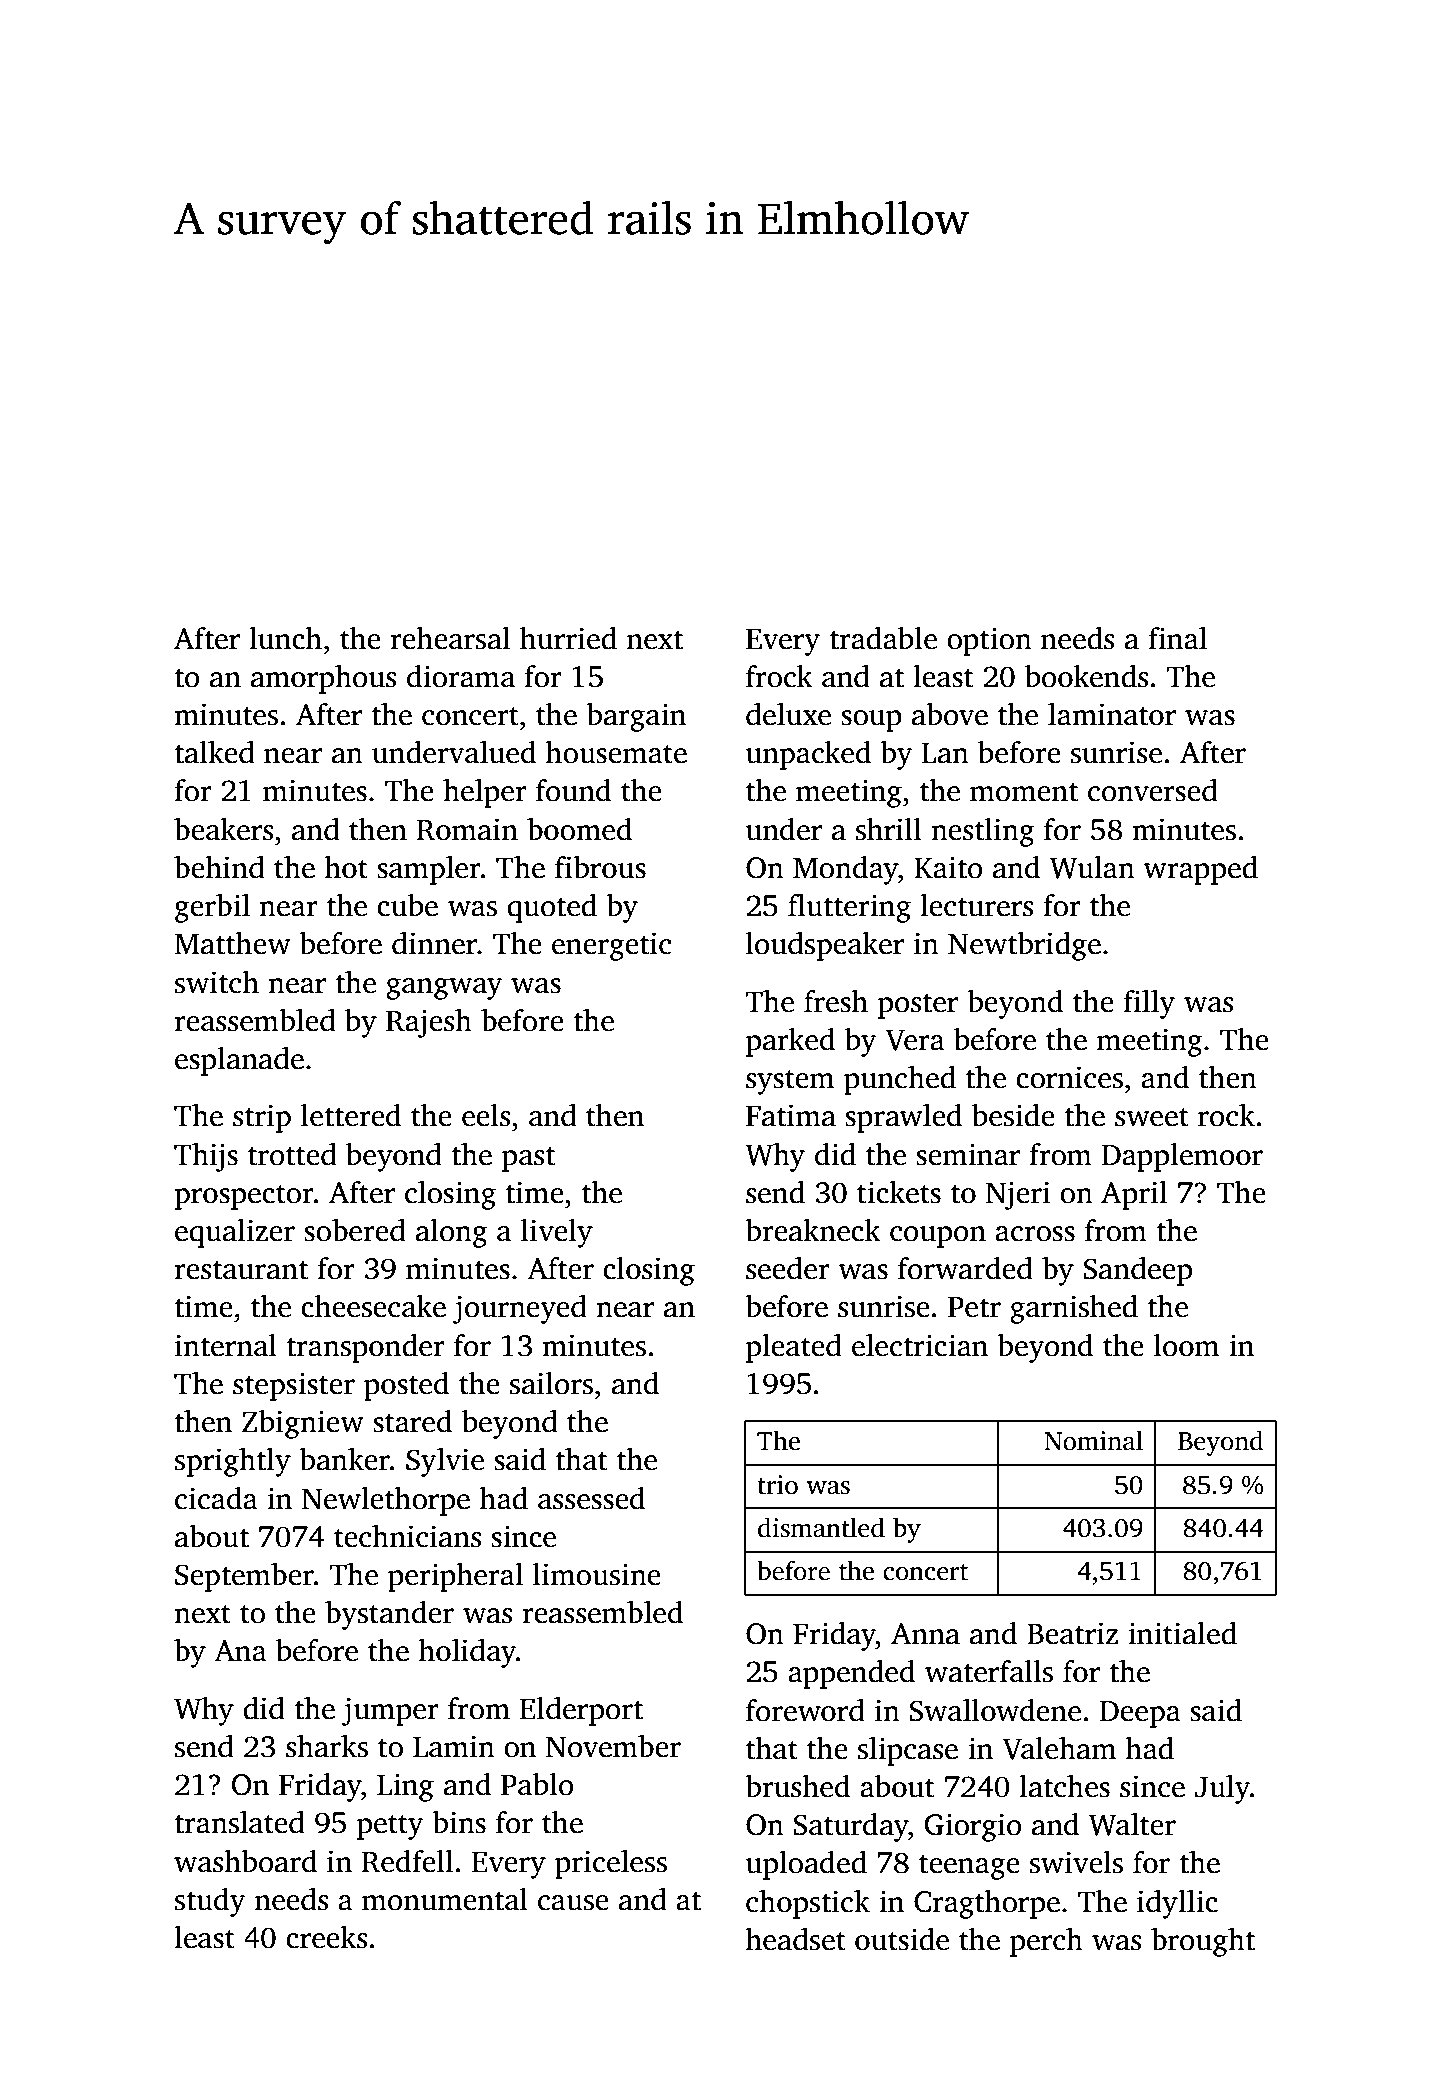 The image size is (1450, 2100). I want to click on cube, so click(407, 905).
